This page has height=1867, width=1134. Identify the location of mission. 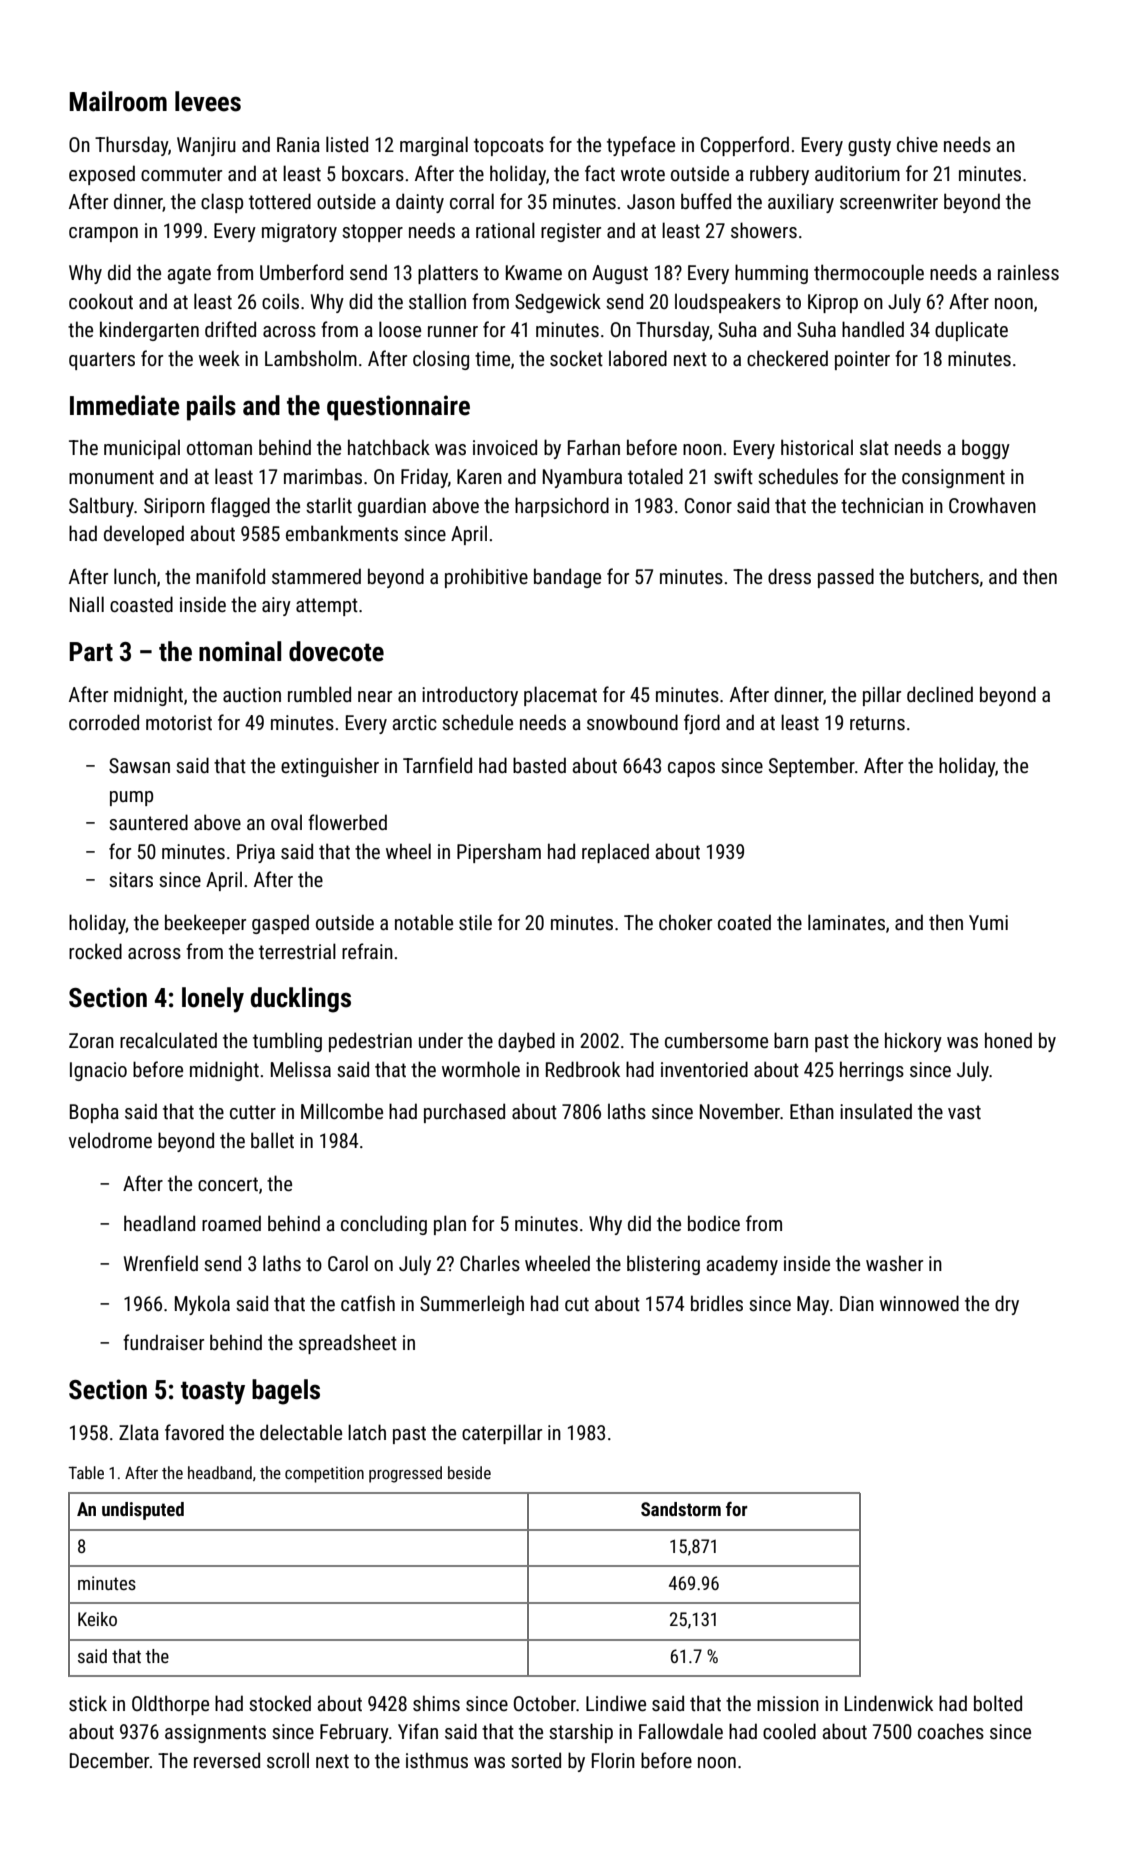
(788, 1703).
